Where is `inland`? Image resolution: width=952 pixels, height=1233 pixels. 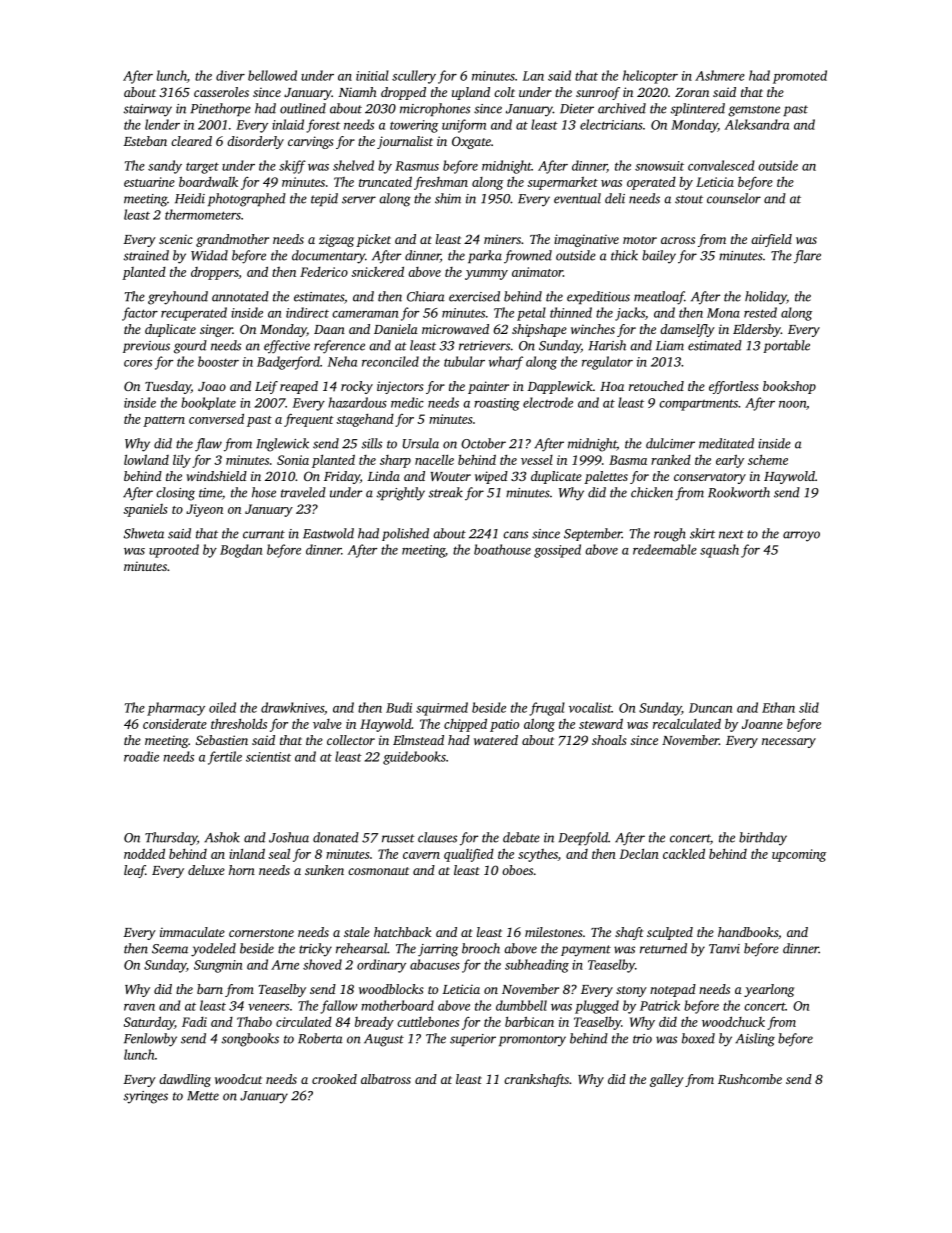
inland is located at coordinates (247, 853).
